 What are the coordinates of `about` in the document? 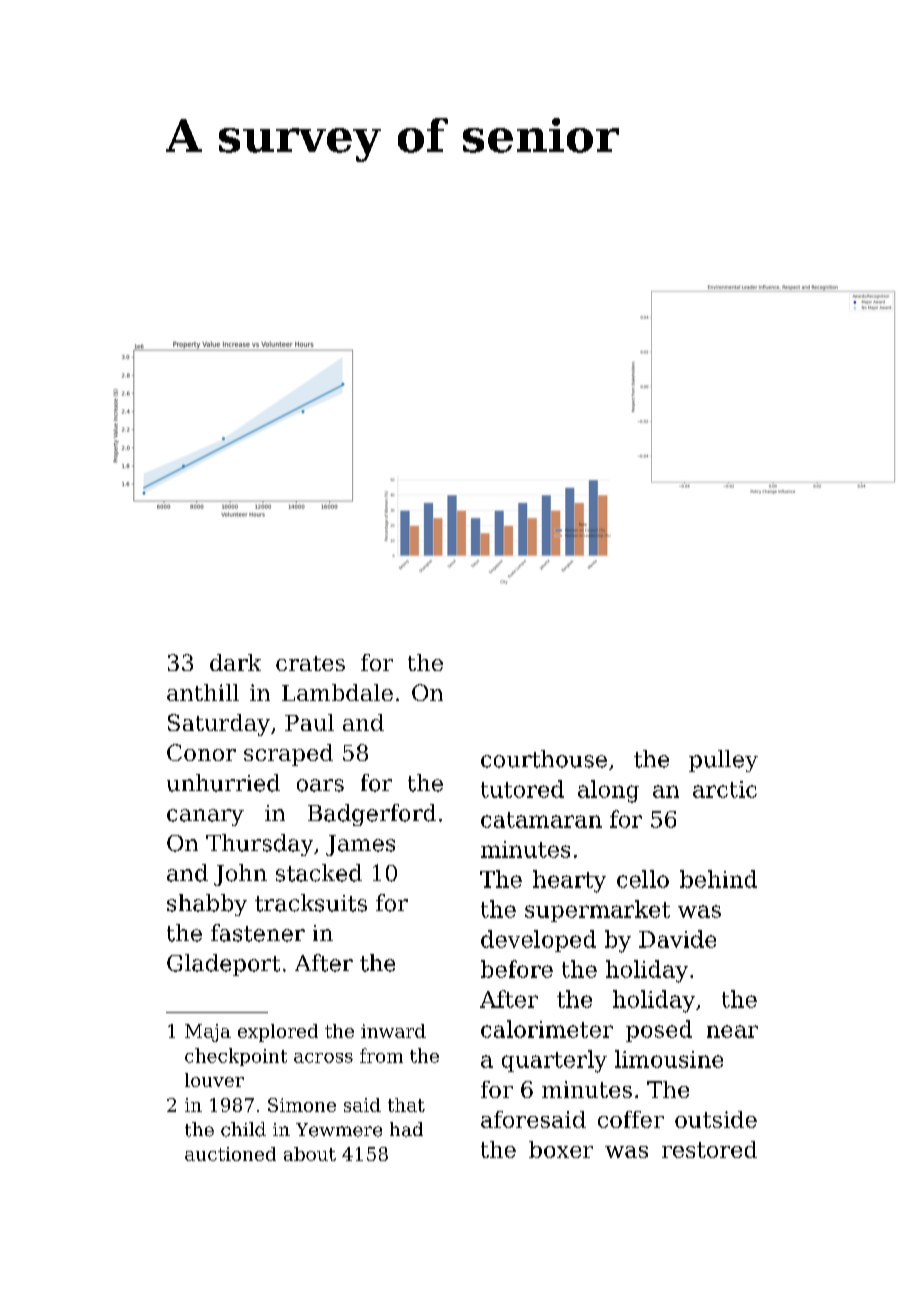 It's located at (310, 1154).
